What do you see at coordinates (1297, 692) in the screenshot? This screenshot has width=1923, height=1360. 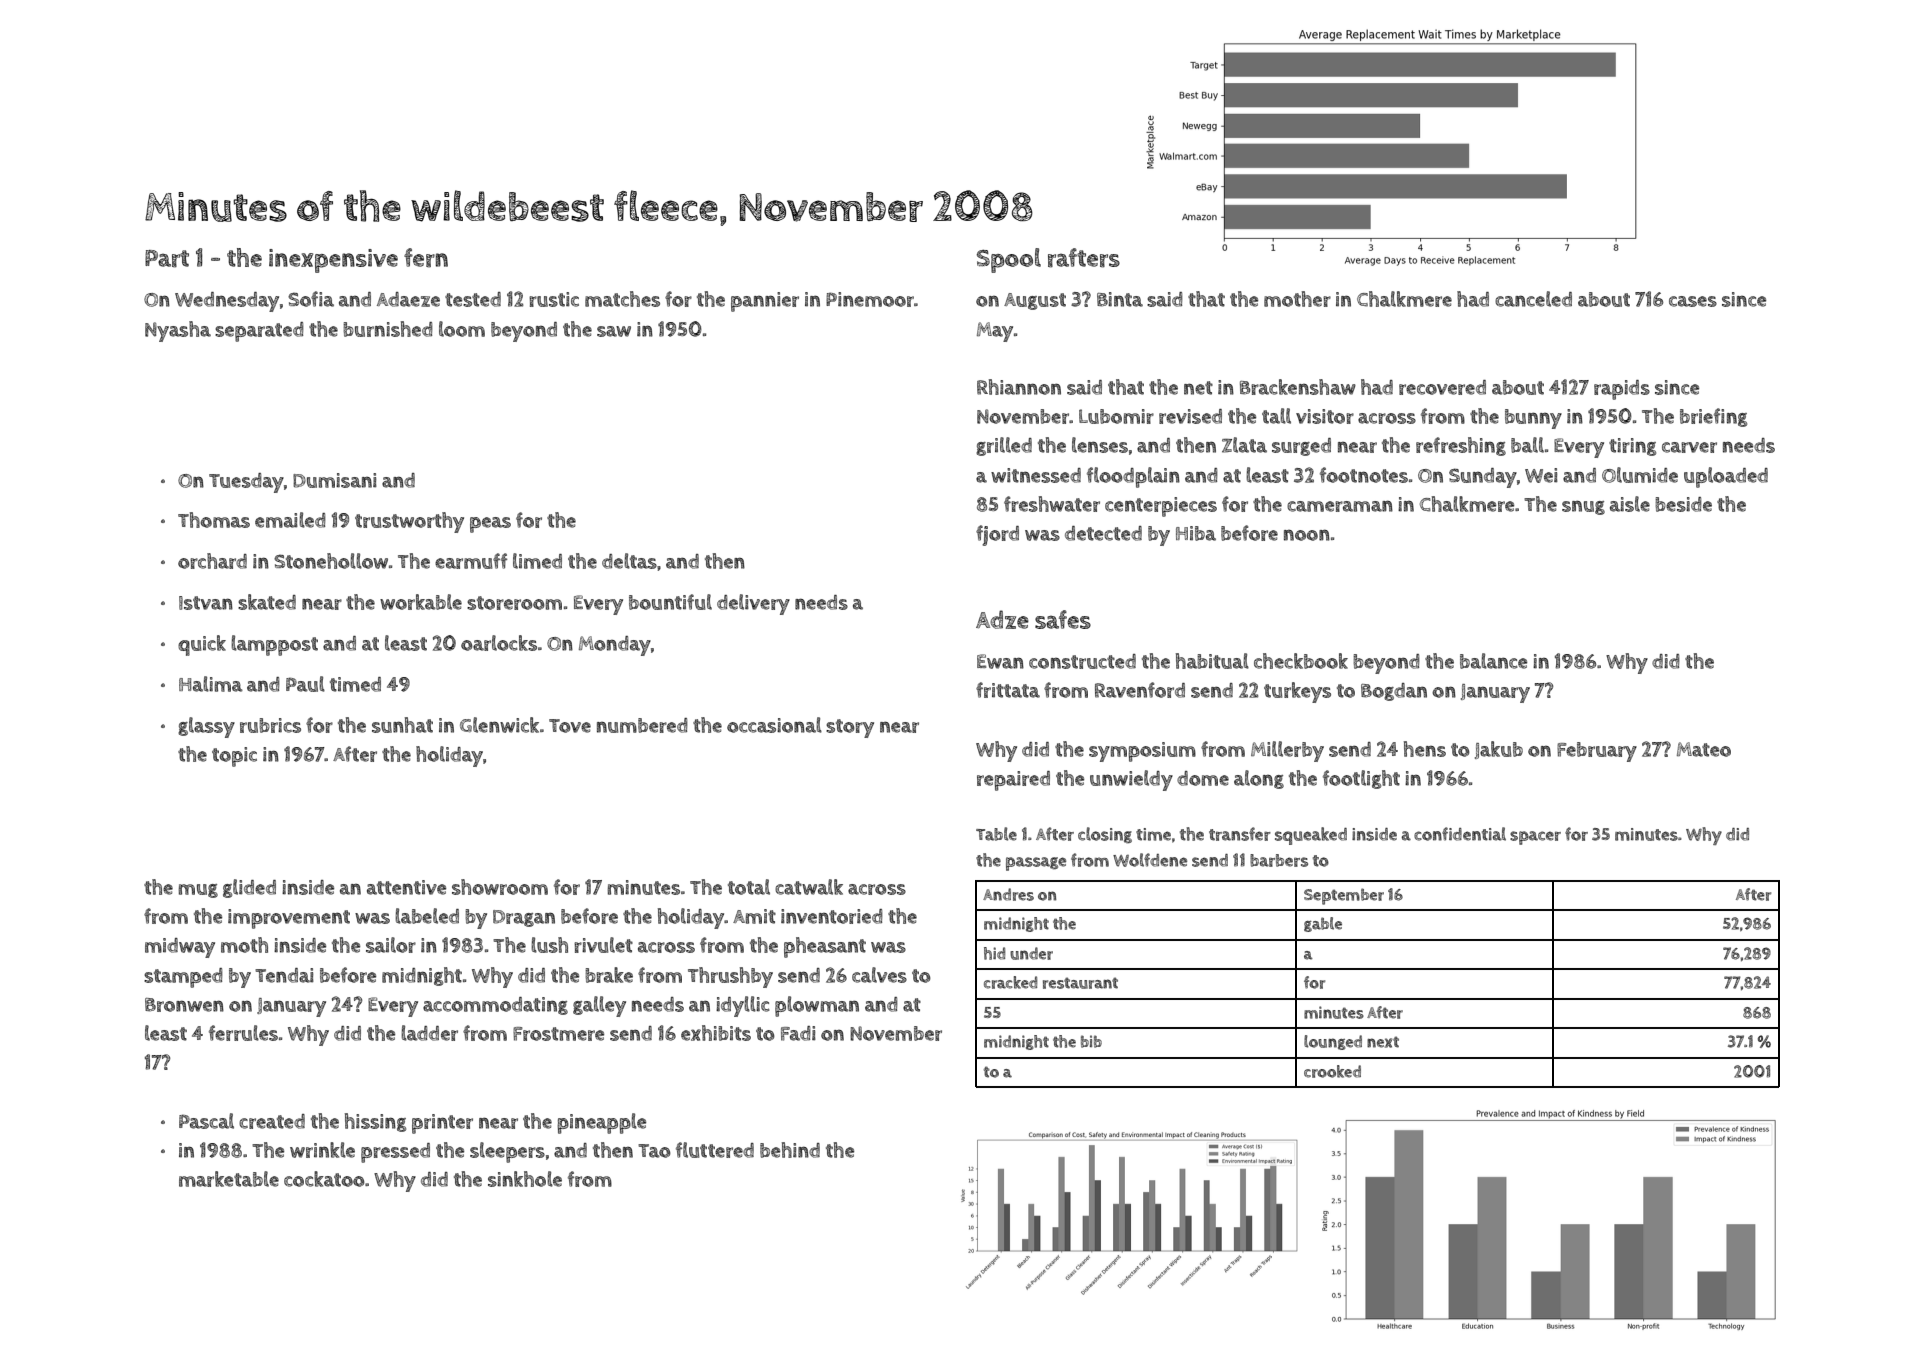 I see `turkeys` at bounding box center [1297, 692].
